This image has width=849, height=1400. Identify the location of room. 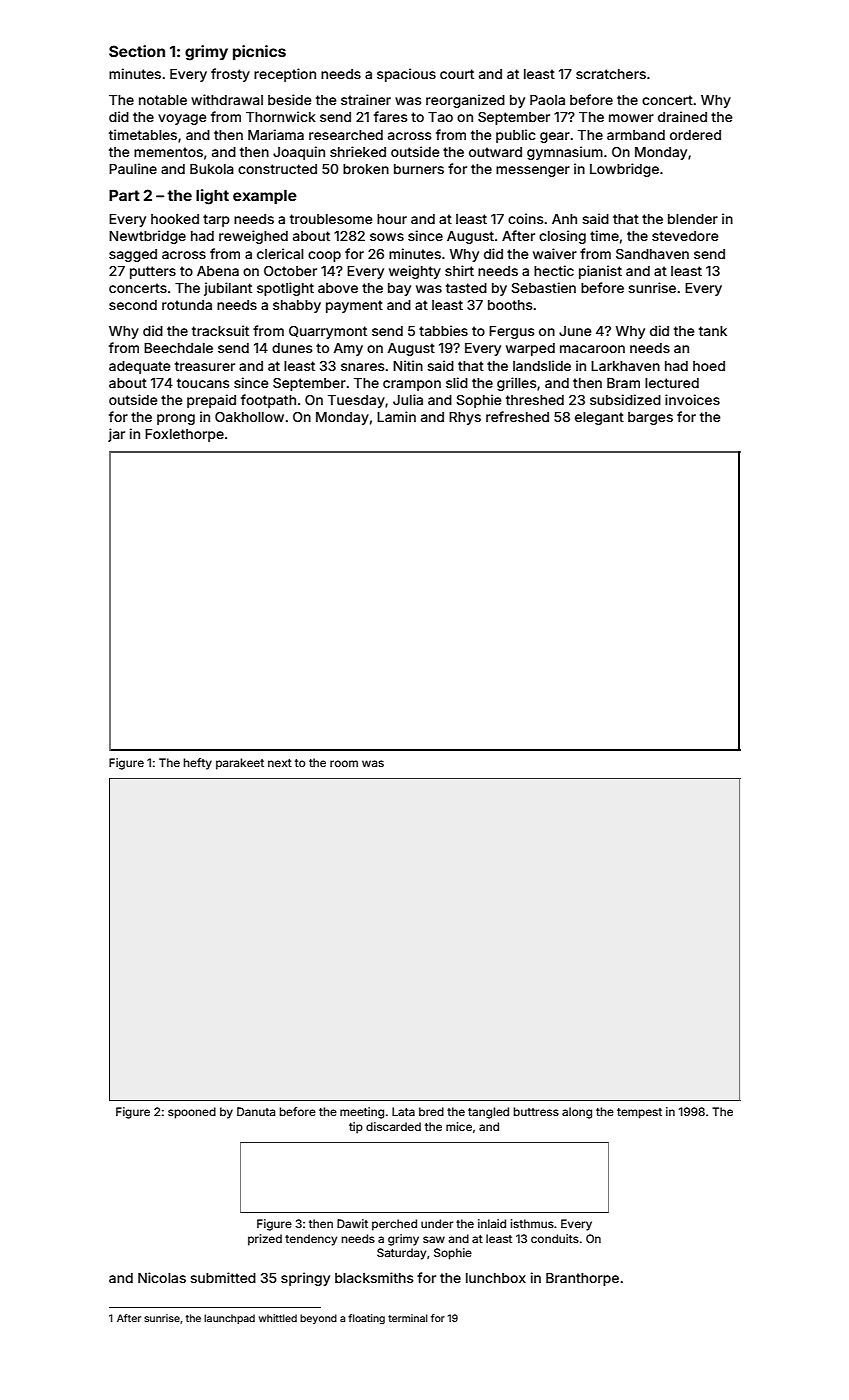
(344, 763).
